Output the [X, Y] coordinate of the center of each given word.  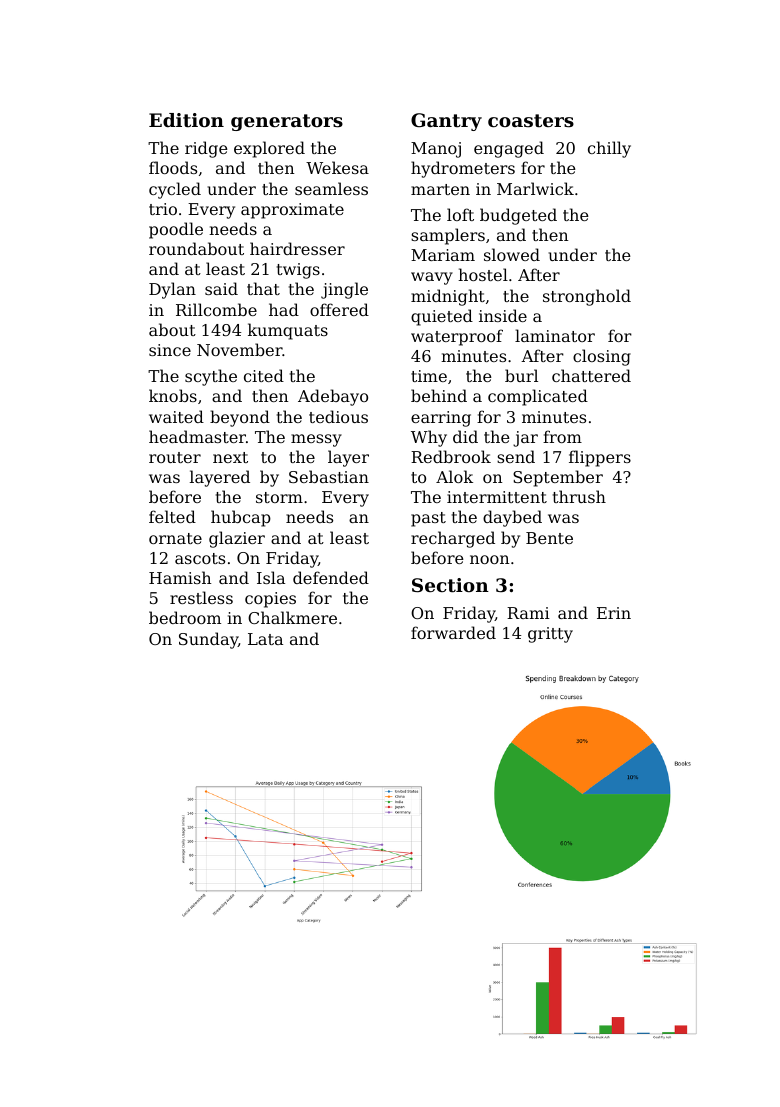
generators [287, 122]
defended [331, 577]
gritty [550, 635]
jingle [344, 290]
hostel [483, 274]
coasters [531, 120]
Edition [186, 120]
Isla [271, 577]
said [221, 288]
